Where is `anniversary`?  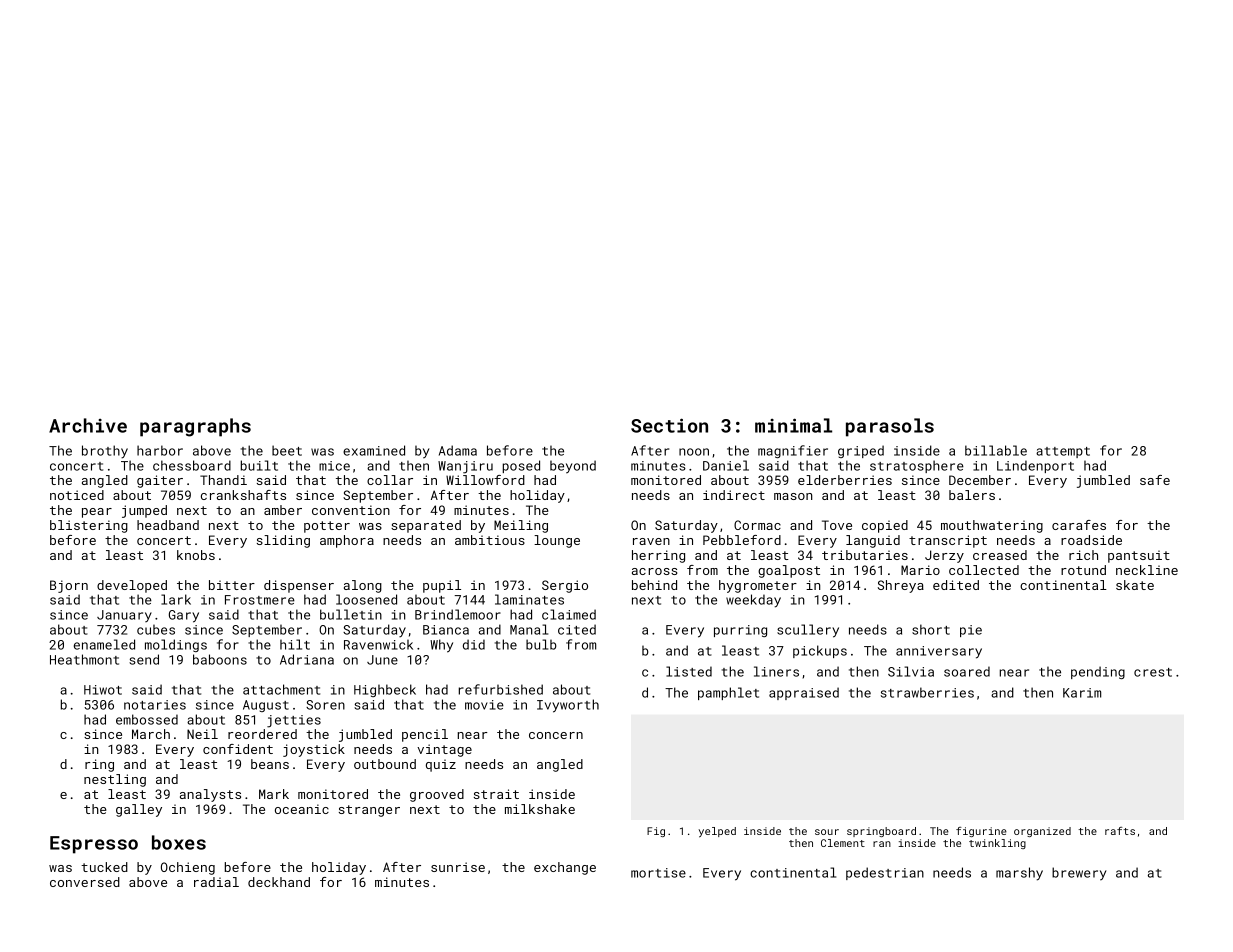 anniversary is located at coordinates (939, 652).
